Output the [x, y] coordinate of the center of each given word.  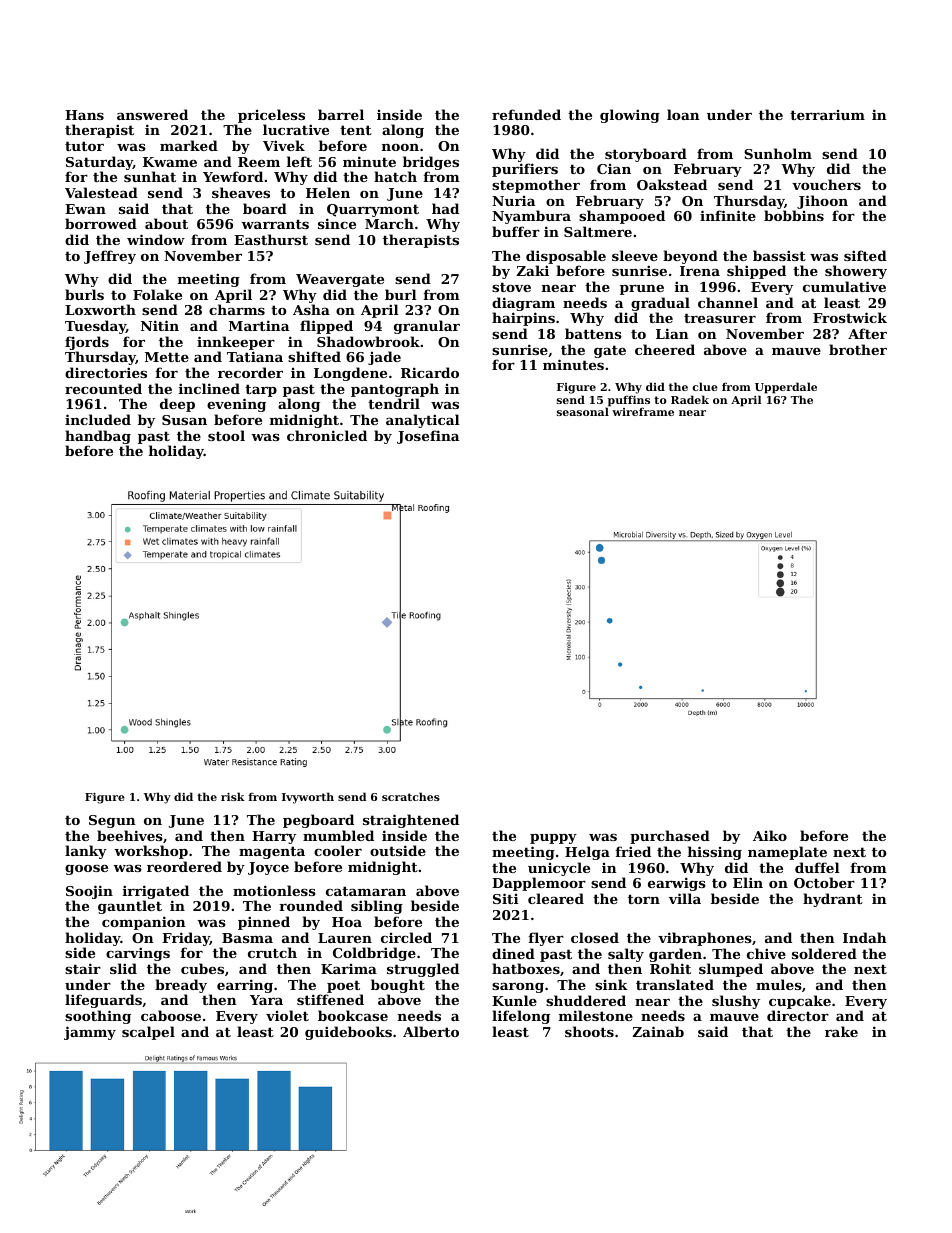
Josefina [428, 437]
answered [152, 114]
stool [226, 435]
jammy [90, 1033]
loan [683, 114]
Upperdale [786, 388]
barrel [341, 114]
